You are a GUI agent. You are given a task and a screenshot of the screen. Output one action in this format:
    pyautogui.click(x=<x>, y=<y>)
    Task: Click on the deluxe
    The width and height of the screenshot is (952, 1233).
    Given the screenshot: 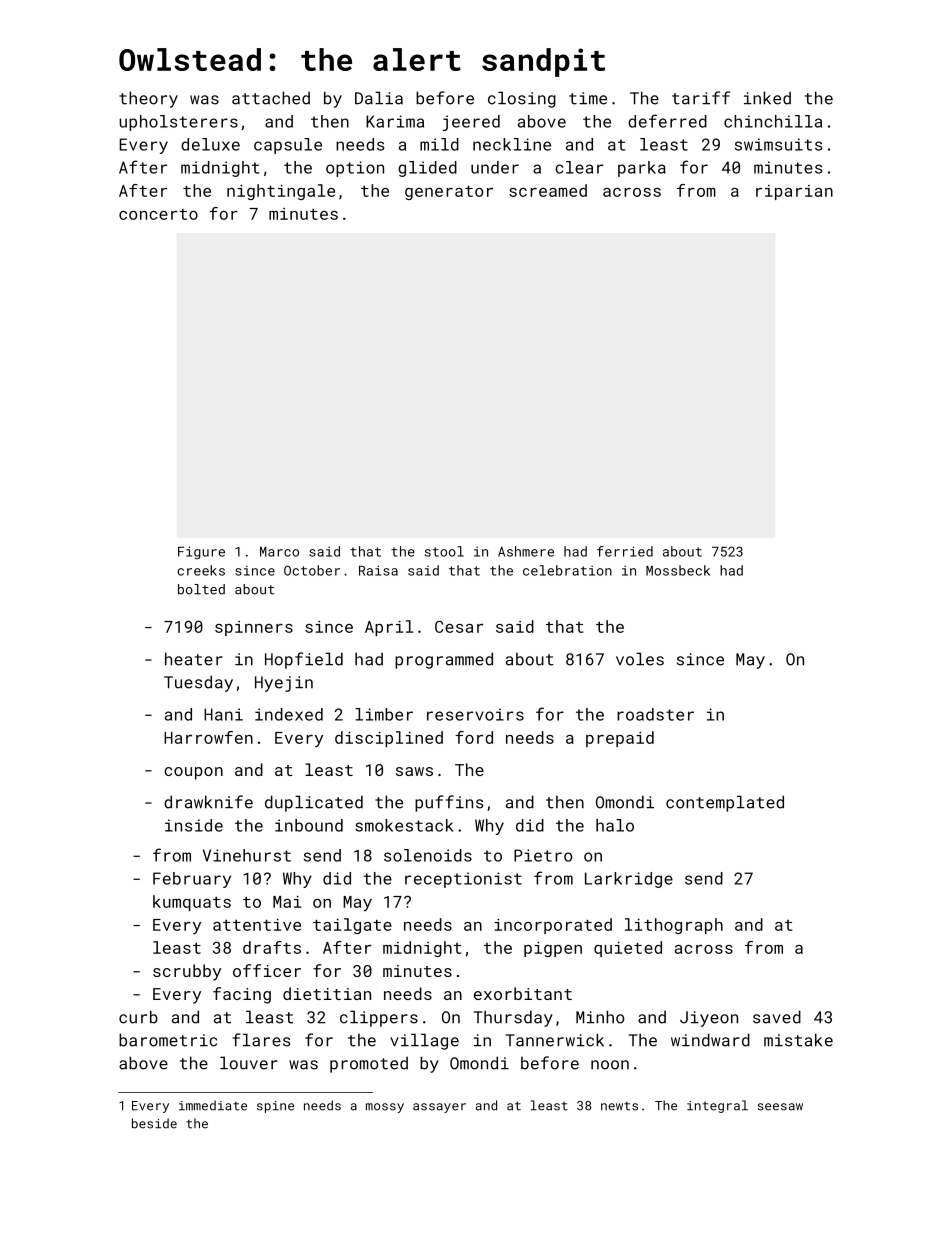 What is the action you would take?
    pyautogui.click(x=210, y=144)
